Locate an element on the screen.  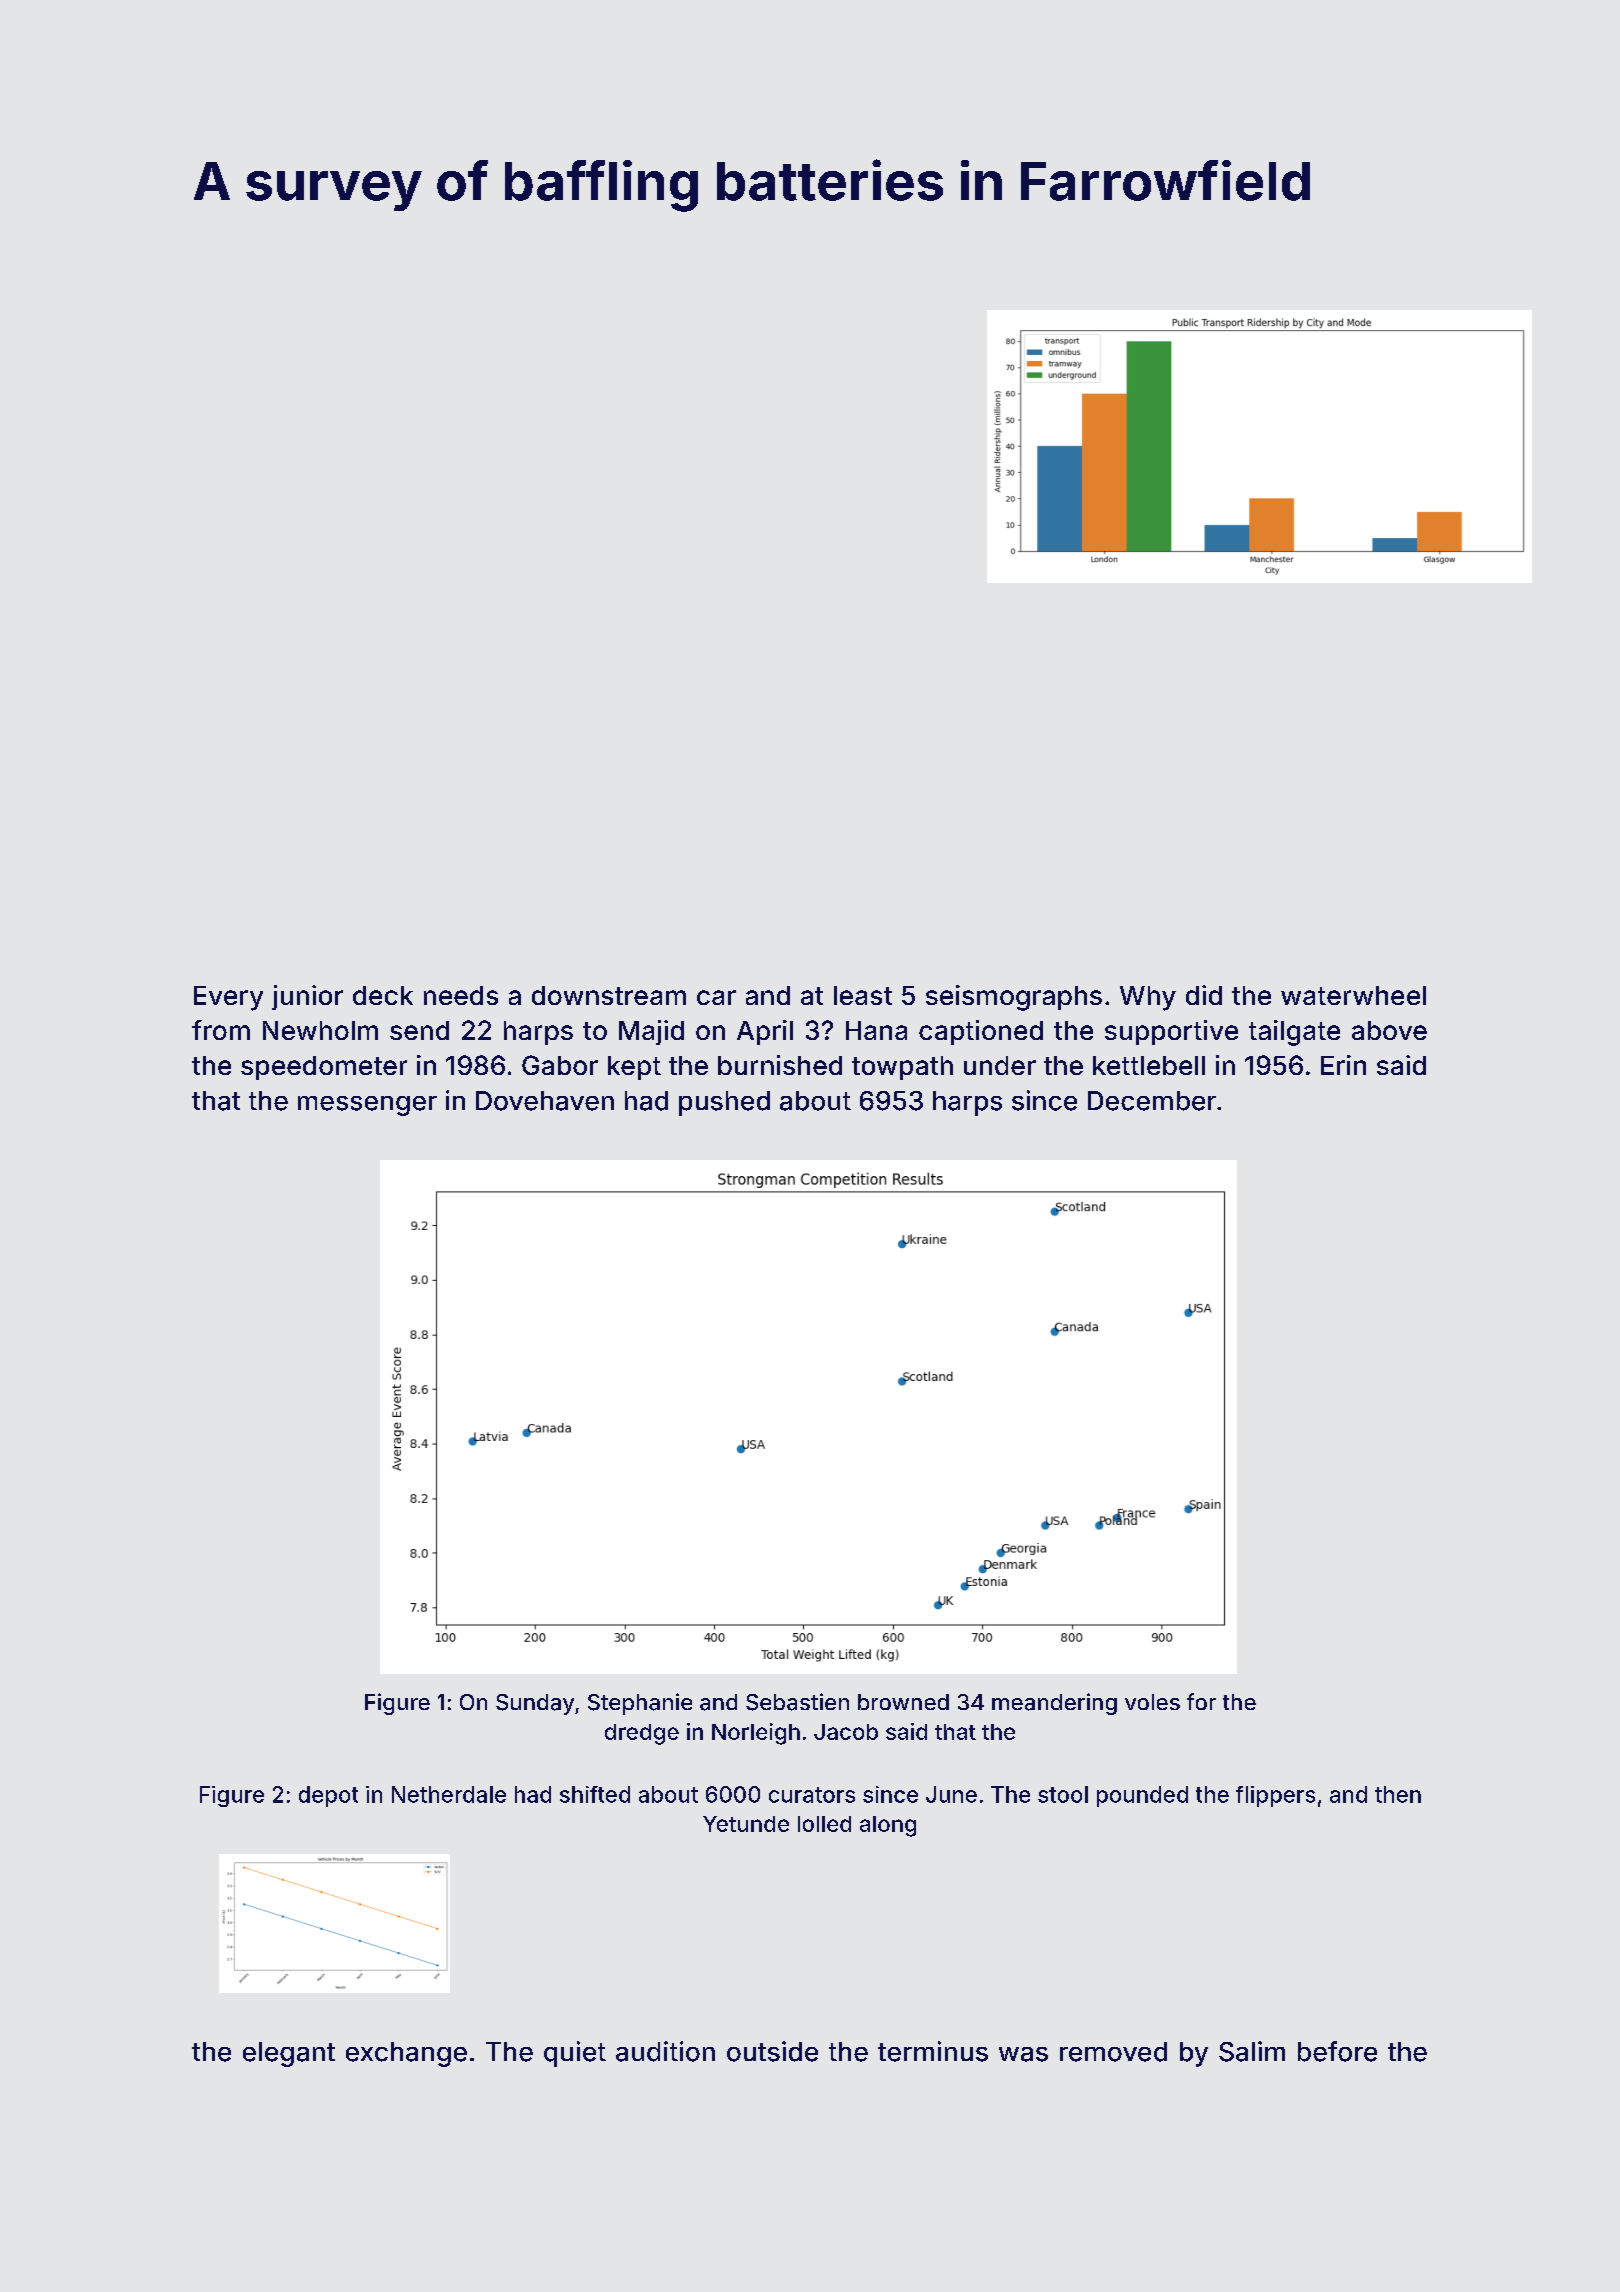
voles is located at coordinates (1152, 1702).
